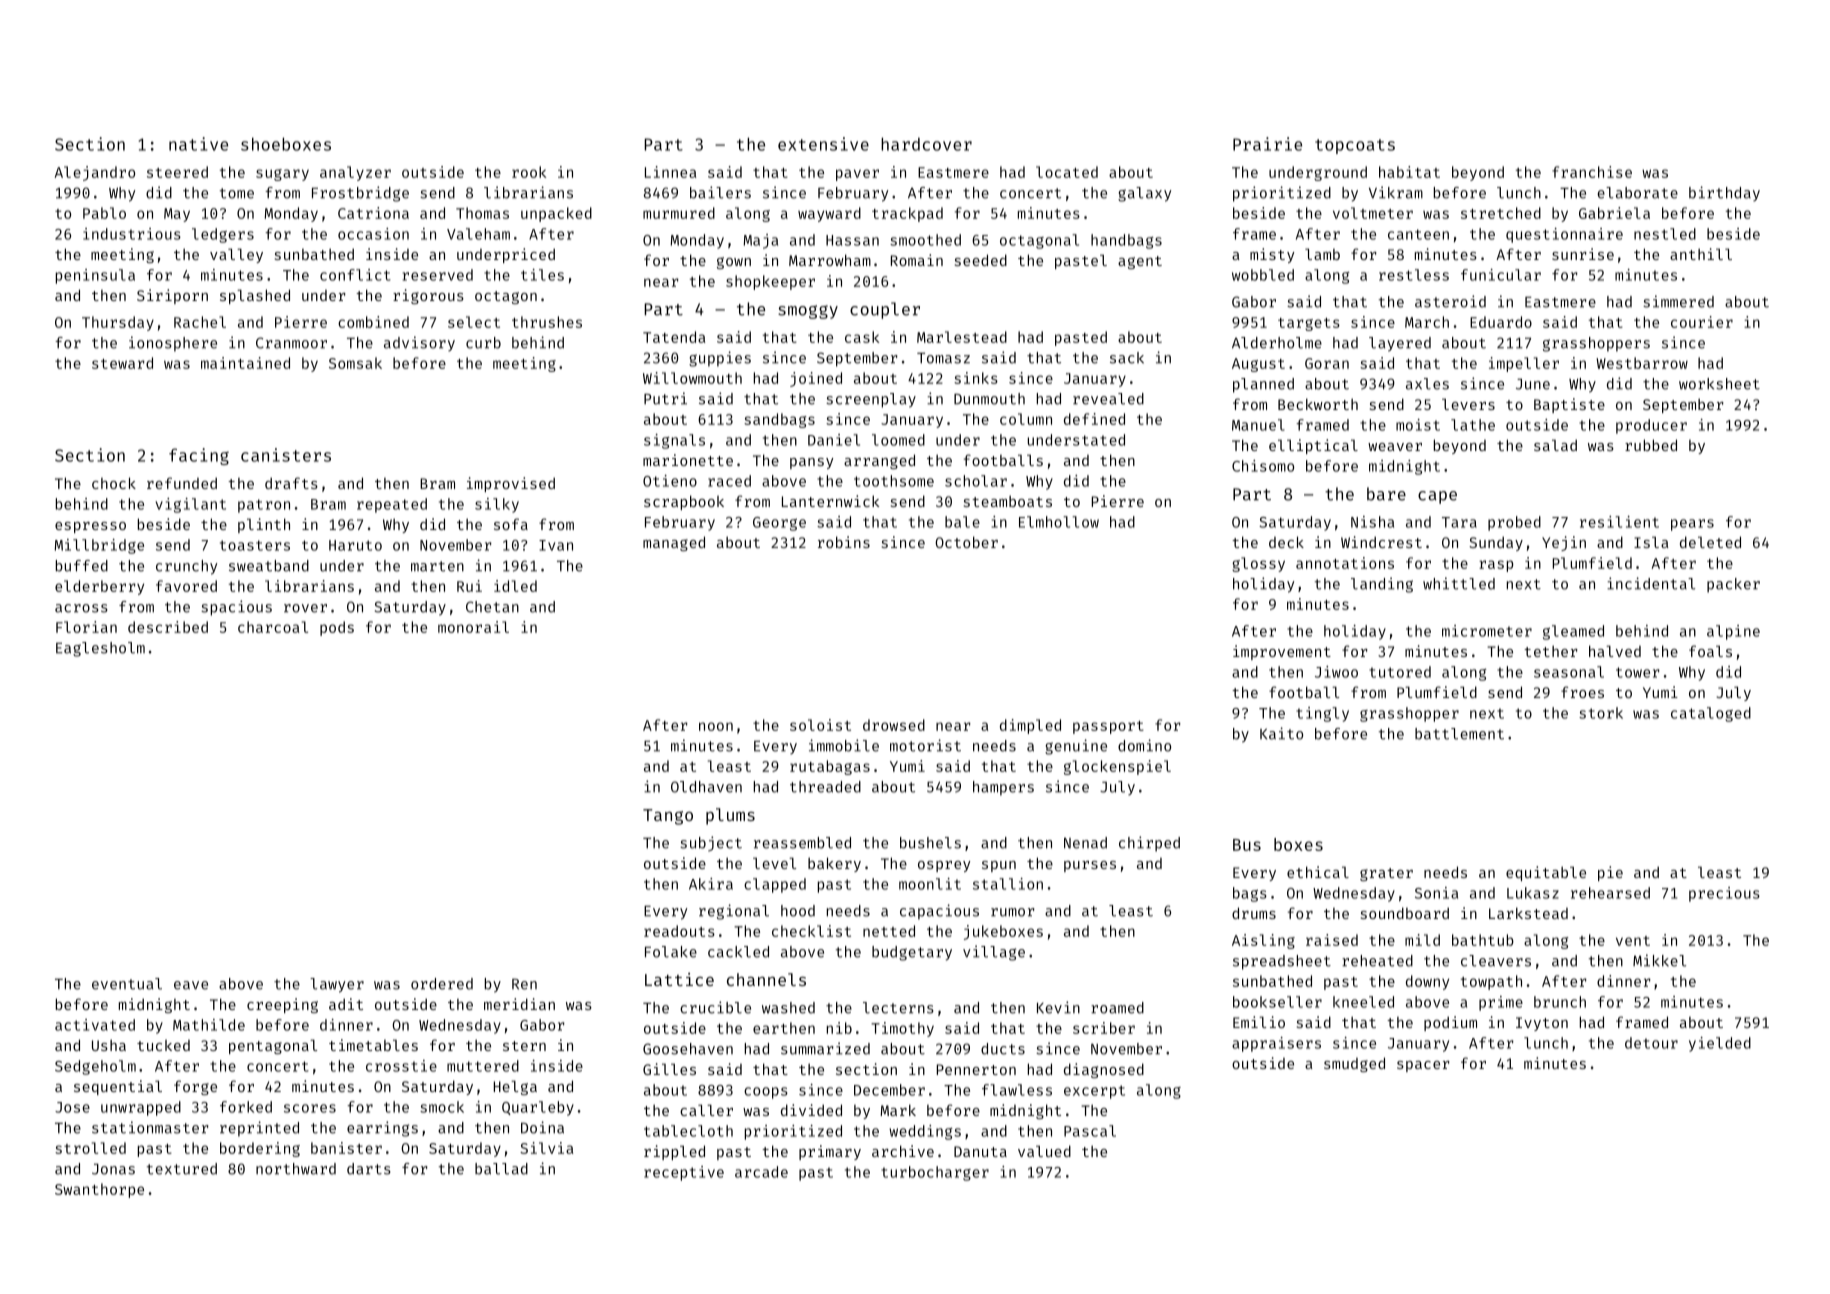 Image resolution: width=1830 pixels, height=1294 pixels. Describe the element at coordinates (337, 985) in the screenshot. I see `lawyer` at that location.
